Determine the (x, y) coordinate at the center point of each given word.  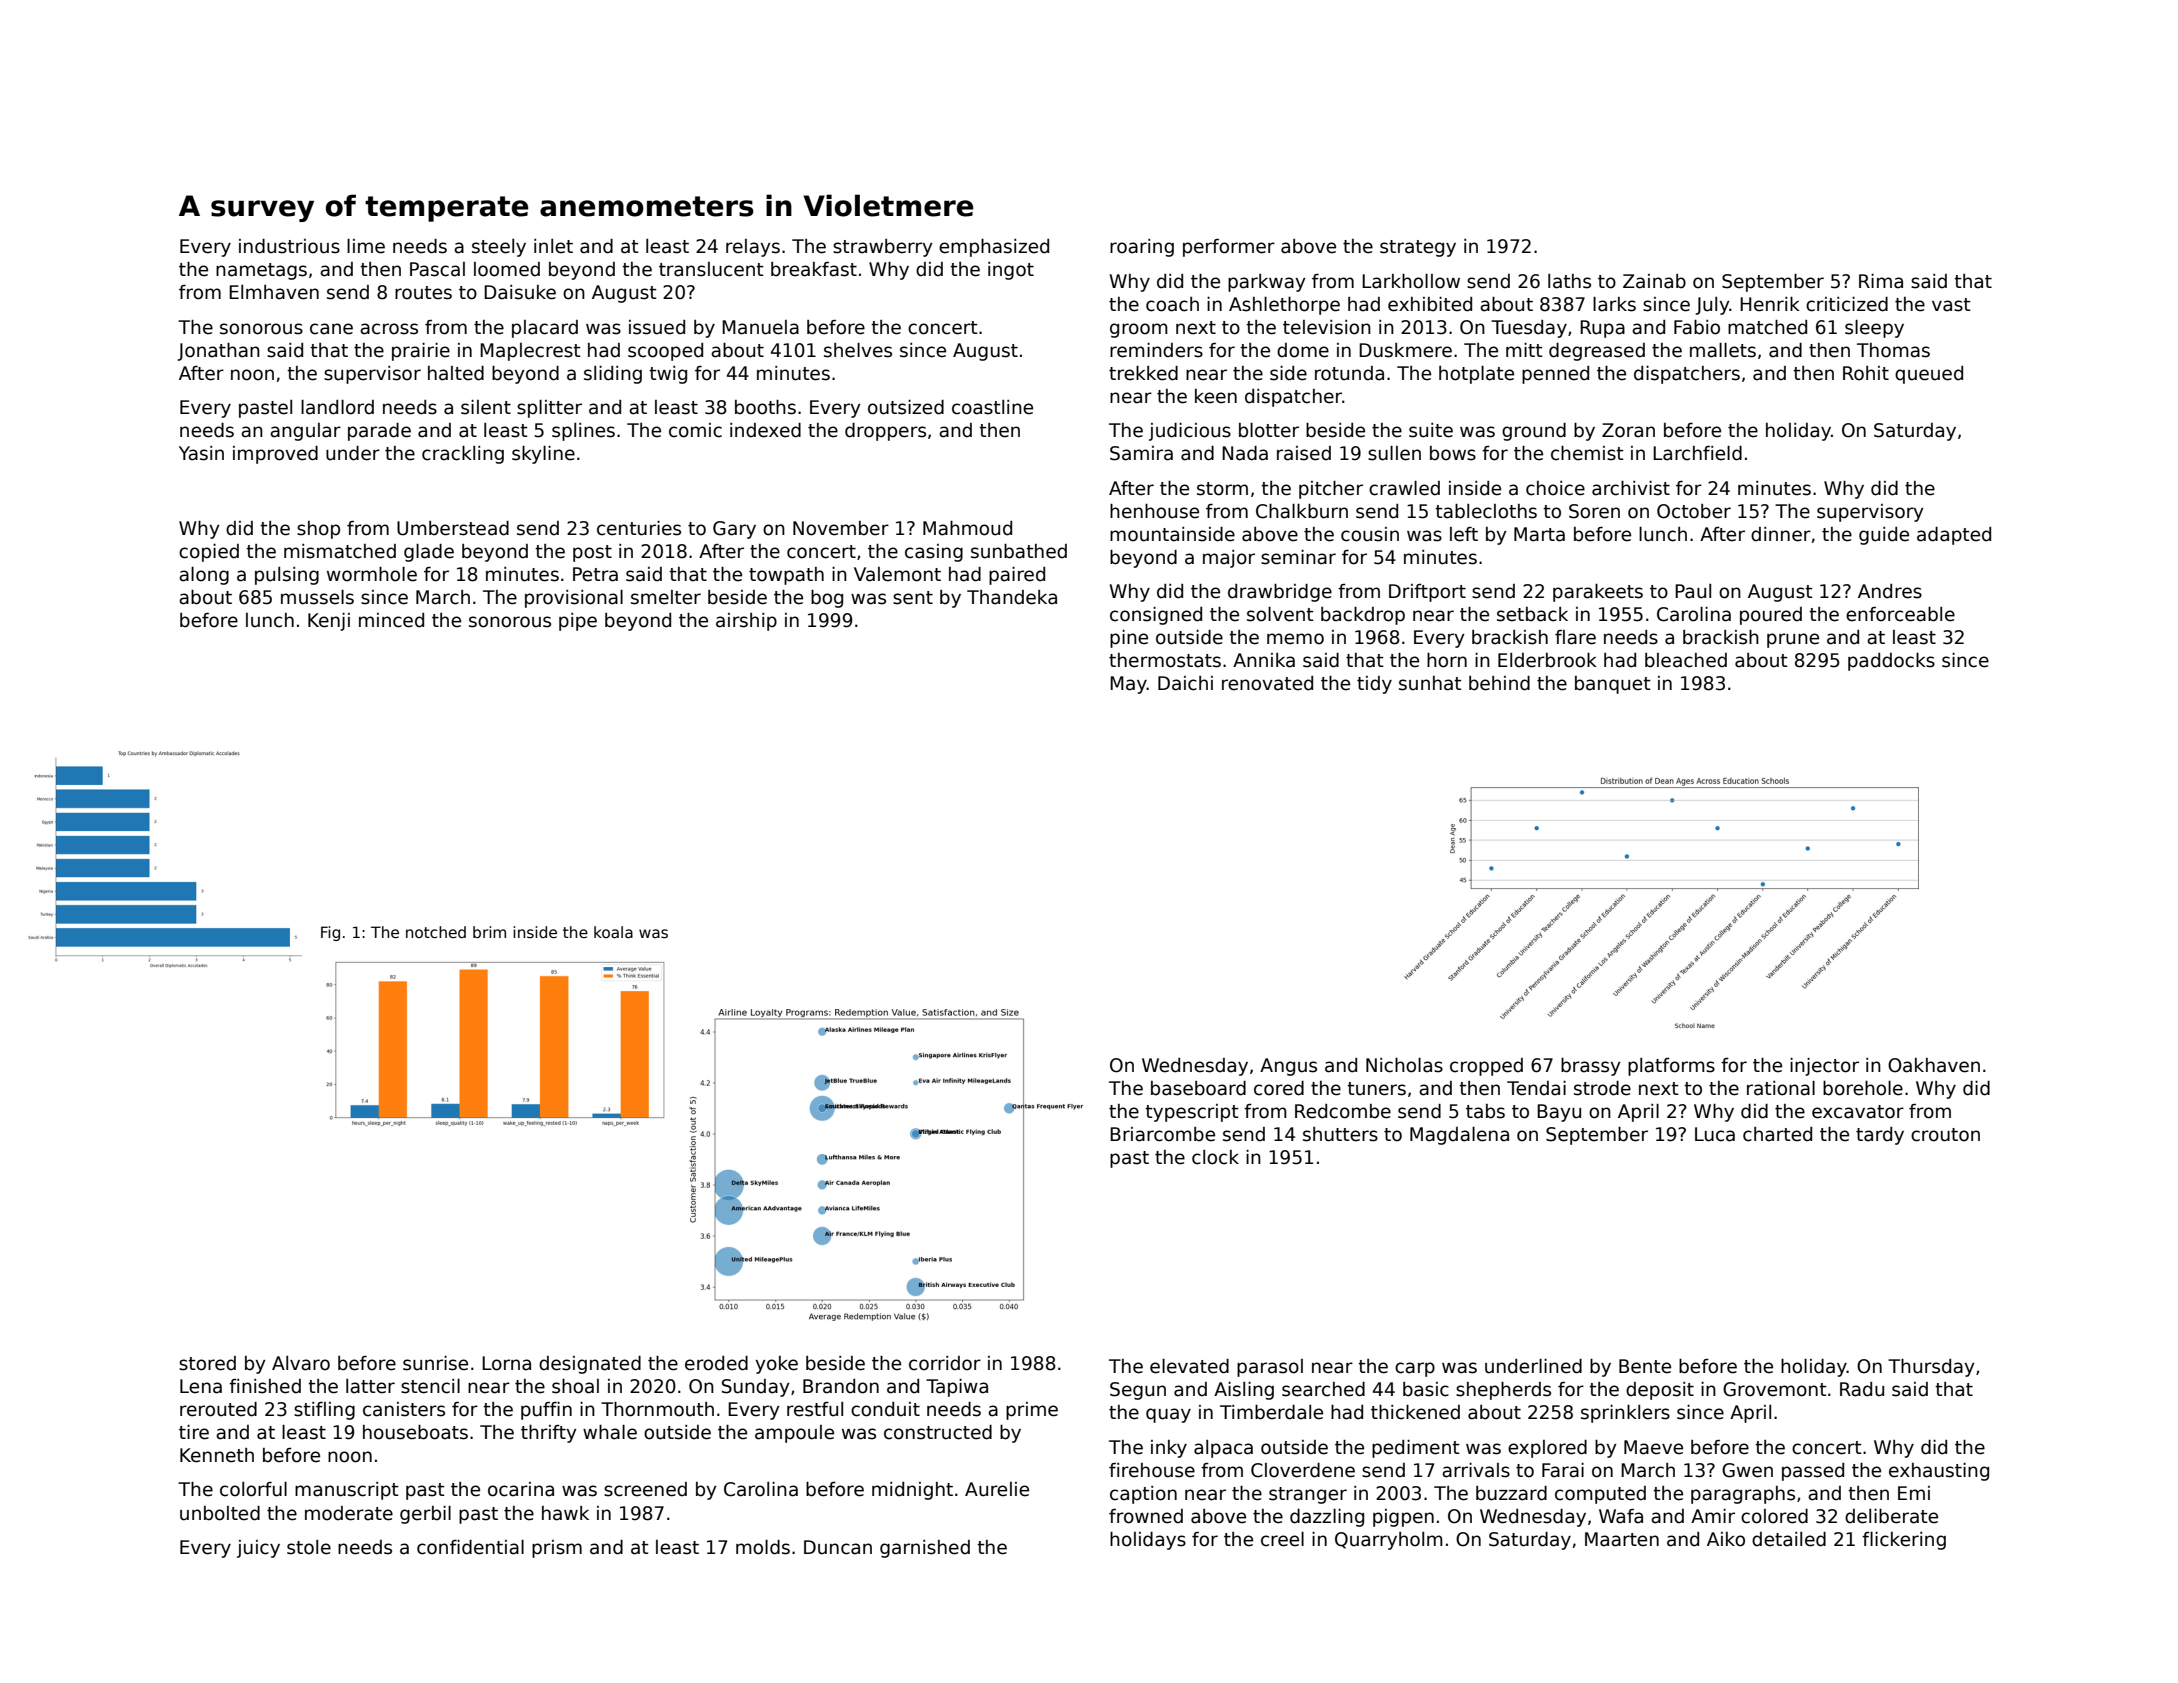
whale (610, 1432)
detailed (1789, 1539)
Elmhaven (274, 292)
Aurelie (997, 1489)
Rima (1881, 281)
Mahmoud (967, 528)
